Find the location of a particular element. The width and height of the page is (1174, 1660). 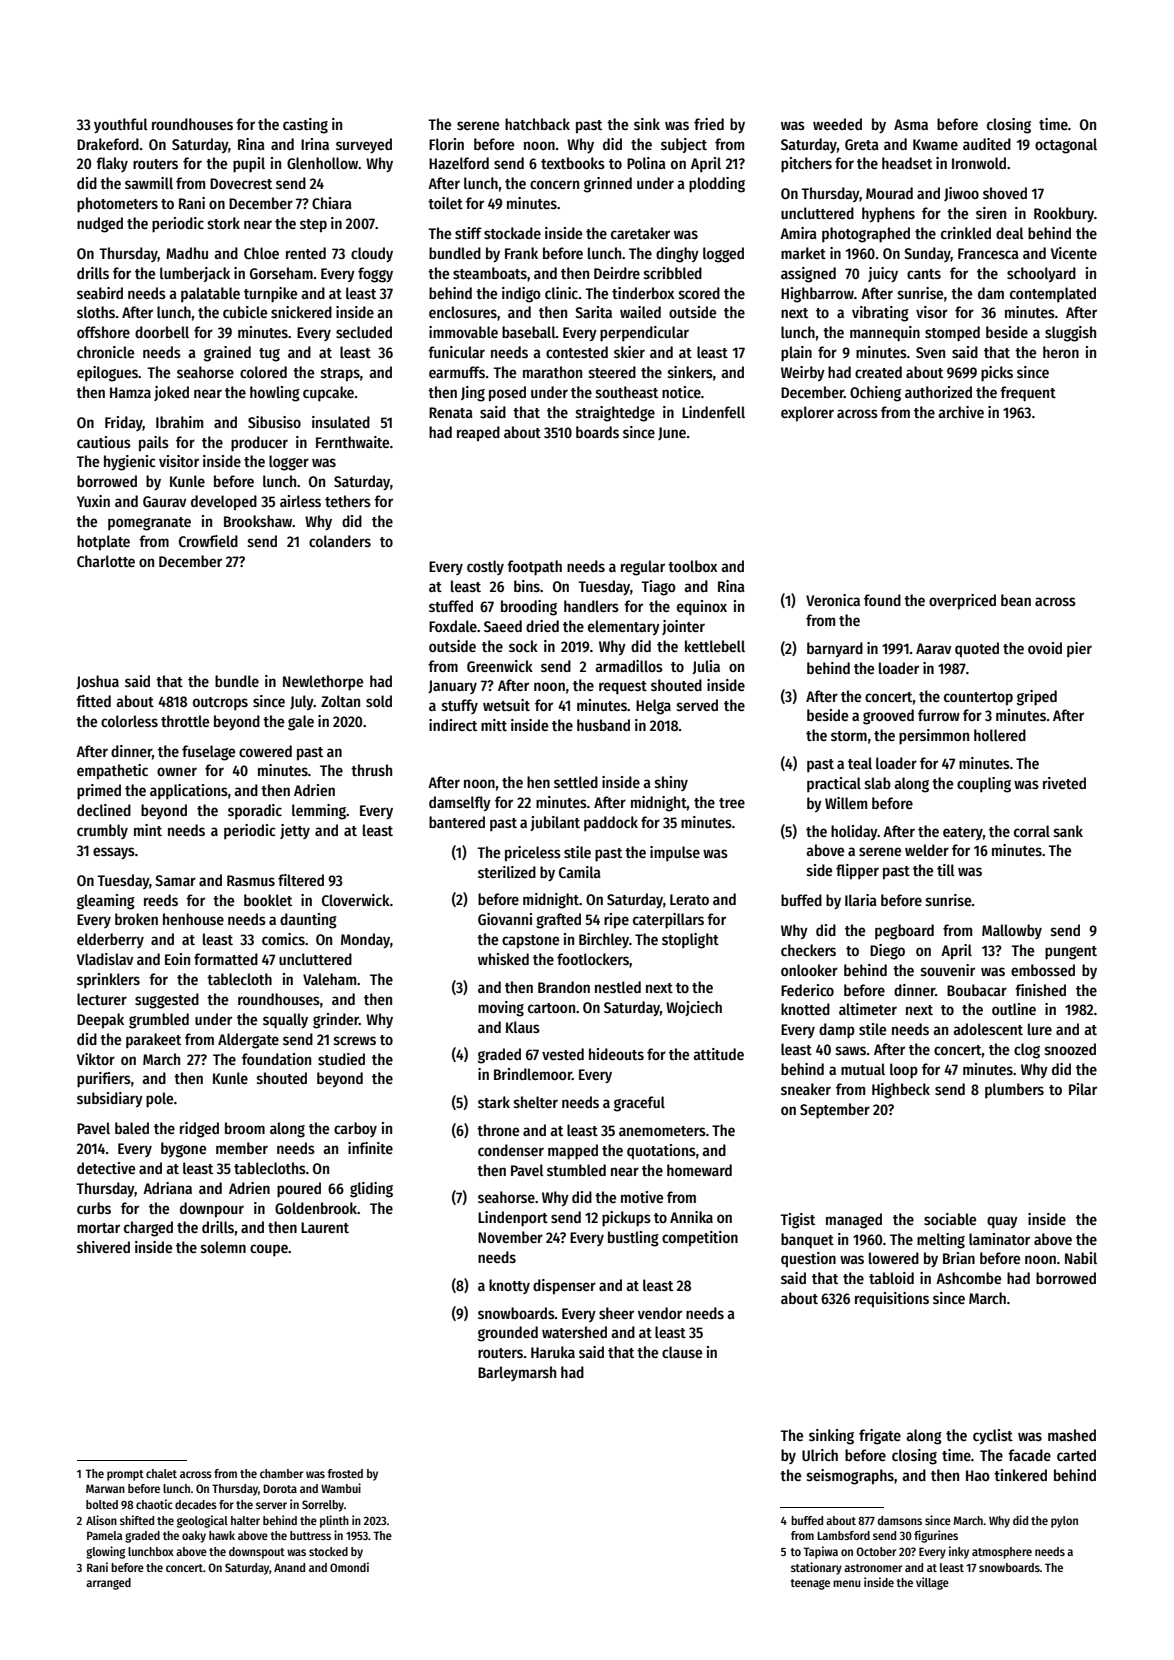

sank is located at coordinates (1068, 831).
